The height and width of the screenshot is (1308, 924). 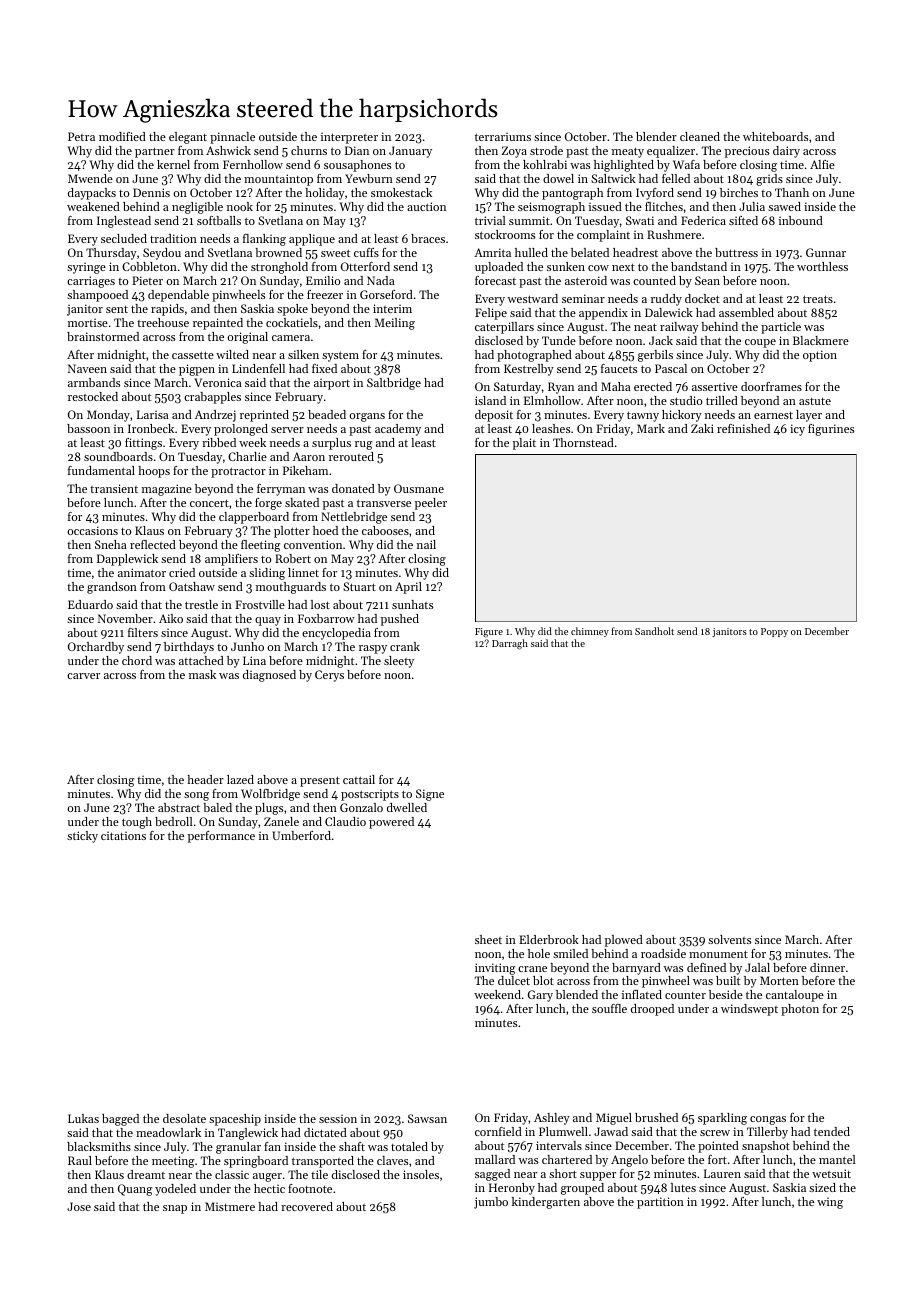 What do you see at coordinates (749, 1010) in the screenshot?
I see `windswept` at bounding box center [749, 1010].
